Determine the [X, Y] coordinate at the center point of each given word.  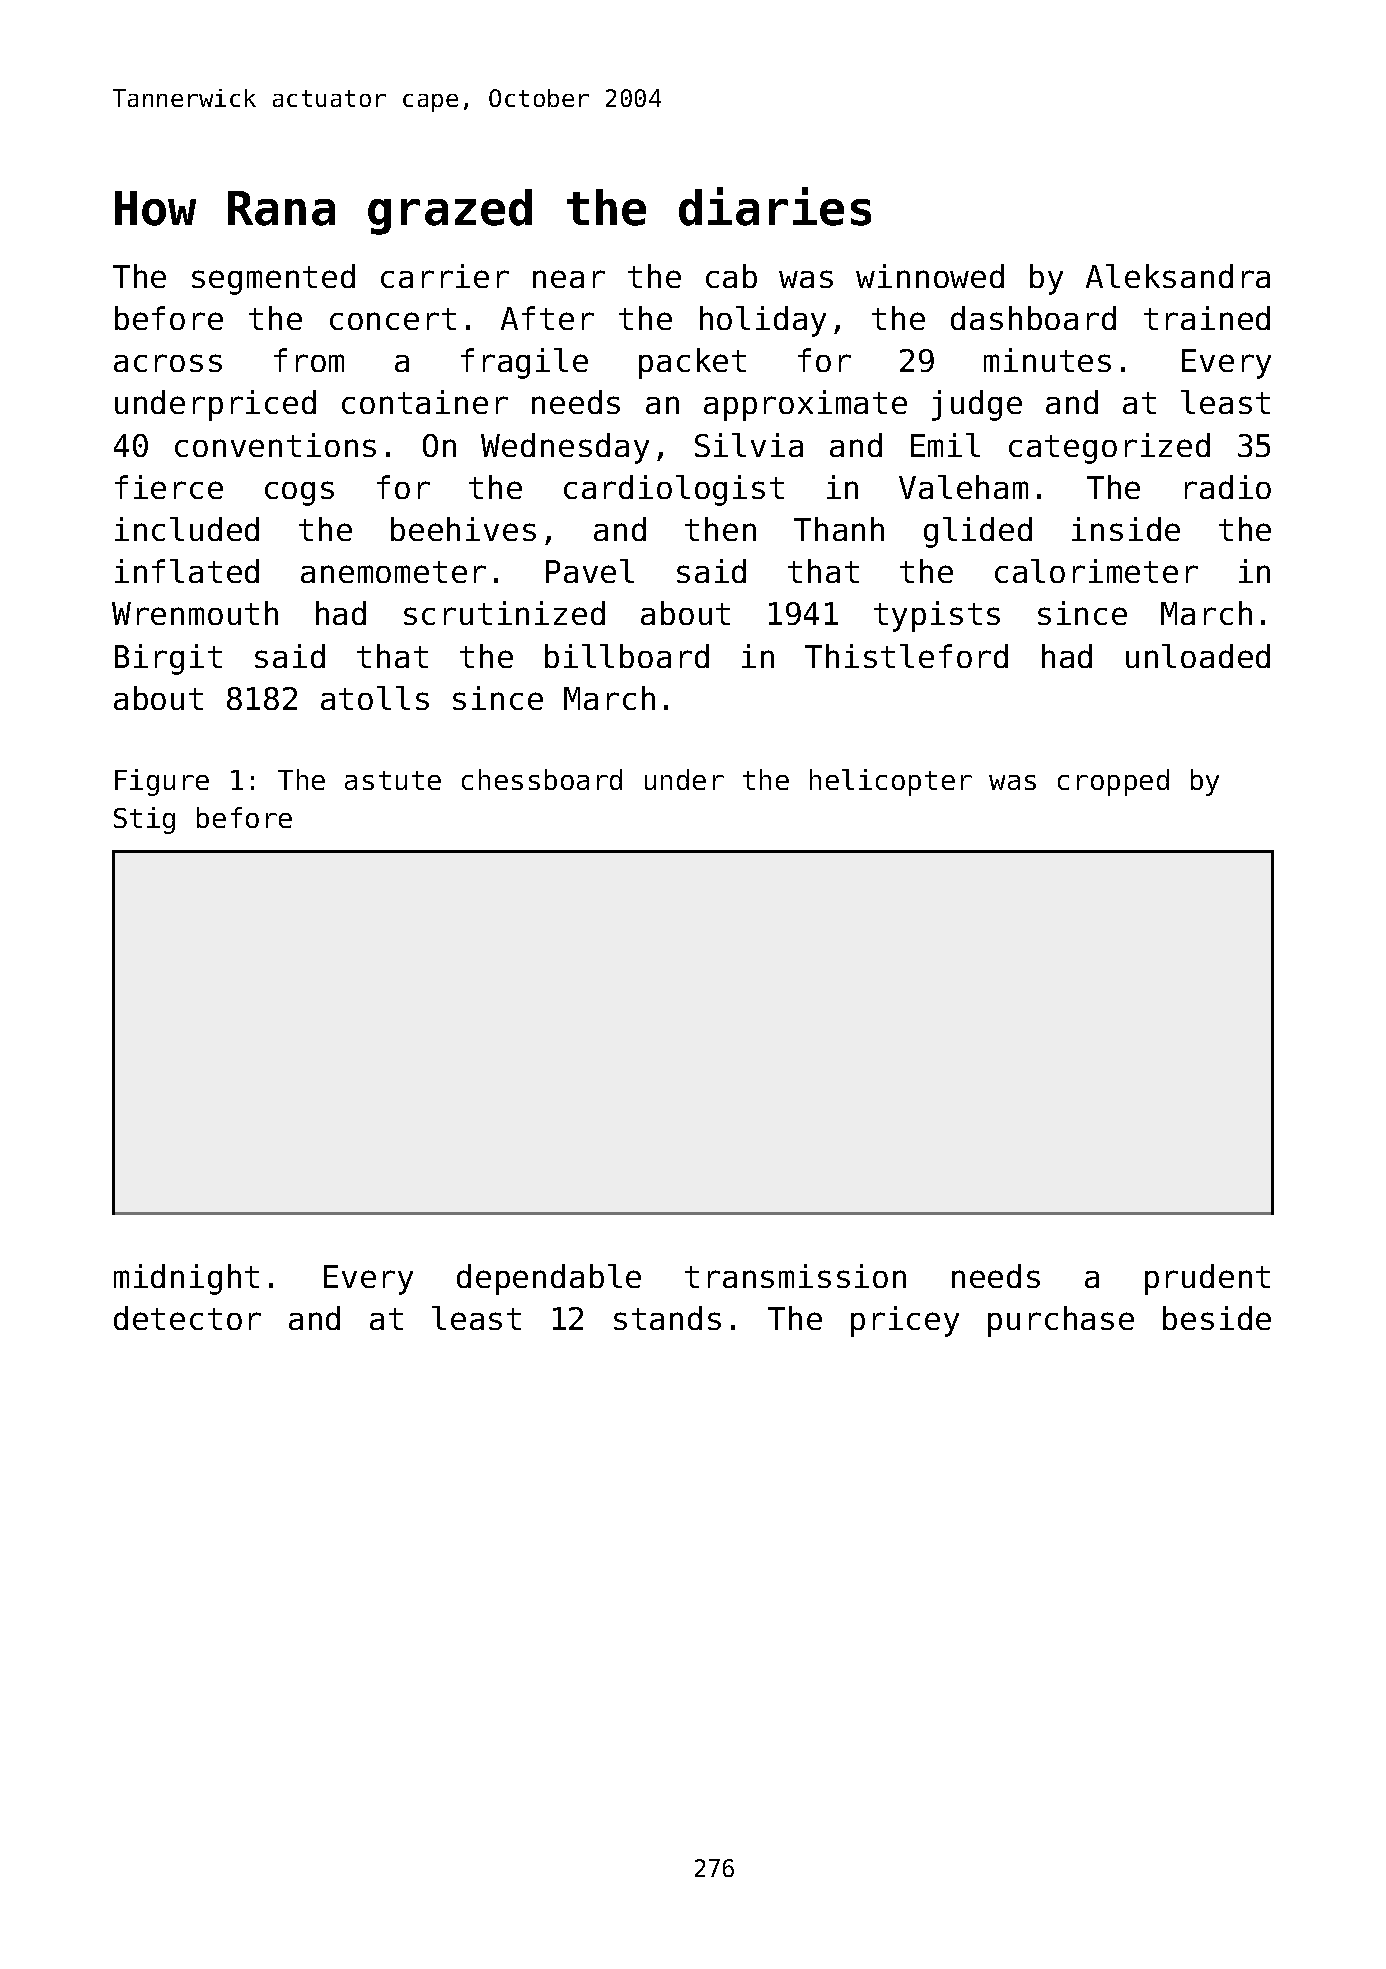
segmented [273, 279]
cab [731, 276]
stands [667, 1318]
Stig [144, 820]
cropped [1113, 782]
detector [187, 1318]
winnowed [930, 276]
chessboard [542, 779]
